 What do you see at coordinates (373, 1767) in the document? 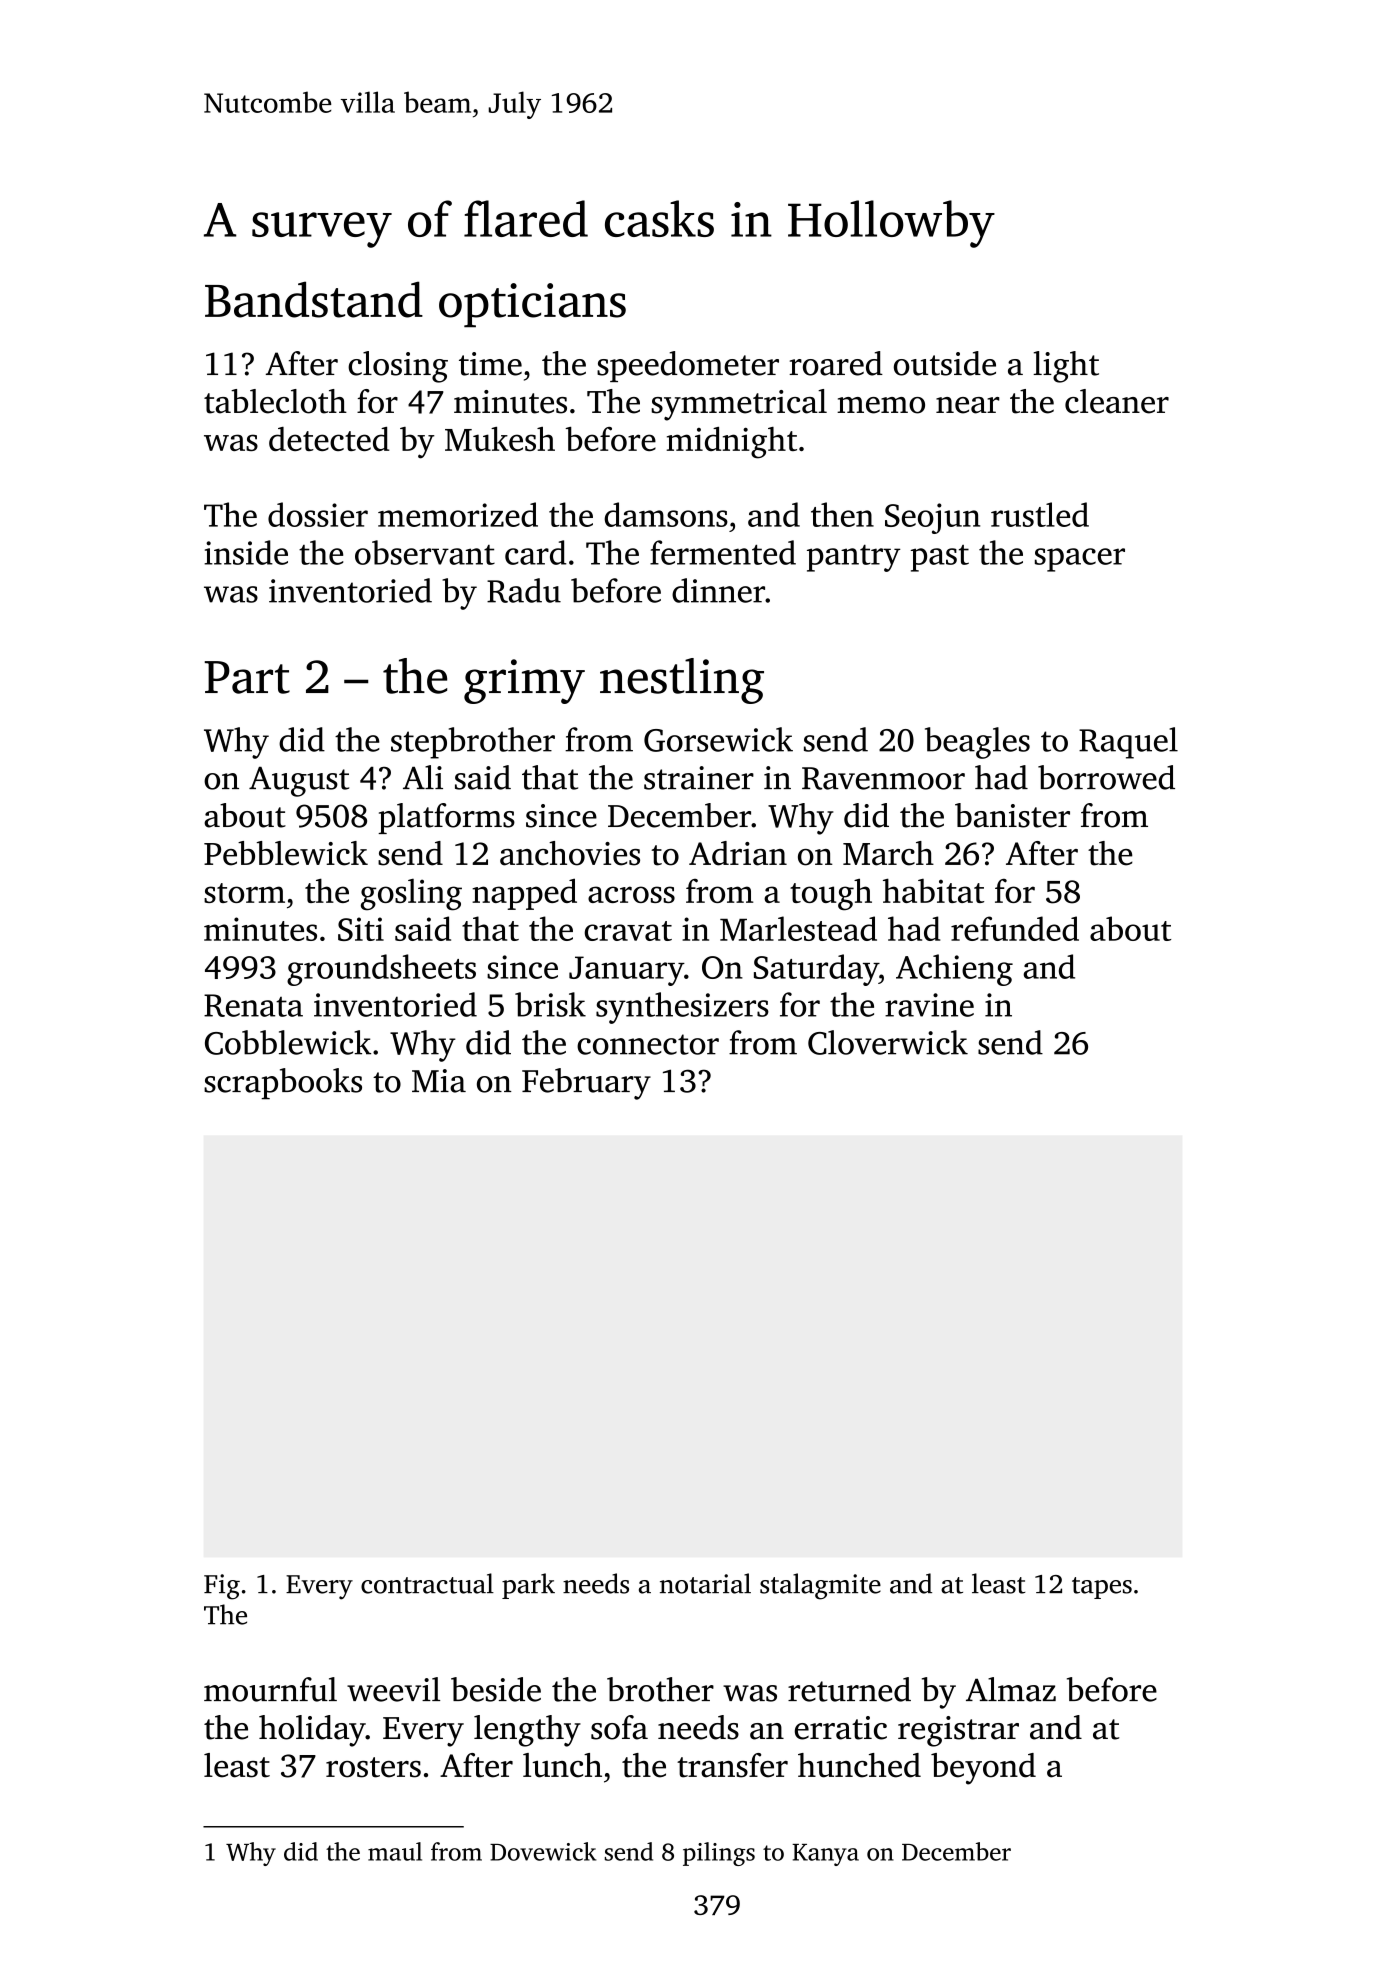
I see `rosters` at bounding box center [373, 1767].
